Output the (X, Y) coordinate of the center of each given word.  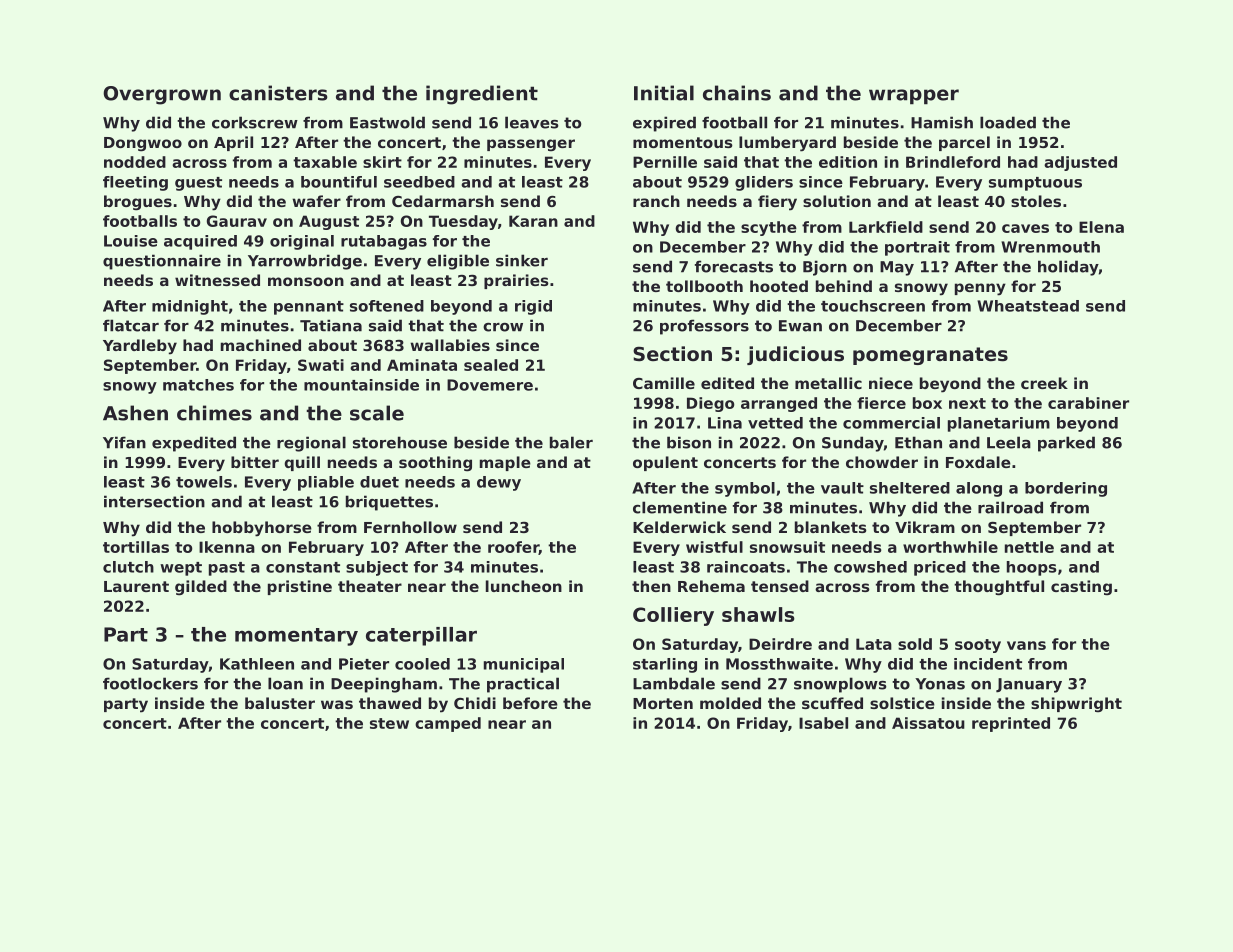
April (233, 143)
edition (848, 162)
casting (1081, 587)
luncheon (524, 586)
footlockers (150, 683)
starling (665, 665)
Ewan (800, 326)
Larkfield (886, 227)
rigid (533, 307)
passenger (531, 145)
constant (303, 567)
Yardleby (140, 347)
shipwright (1076, 704)
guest (198, 184)
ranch (656, 201)
